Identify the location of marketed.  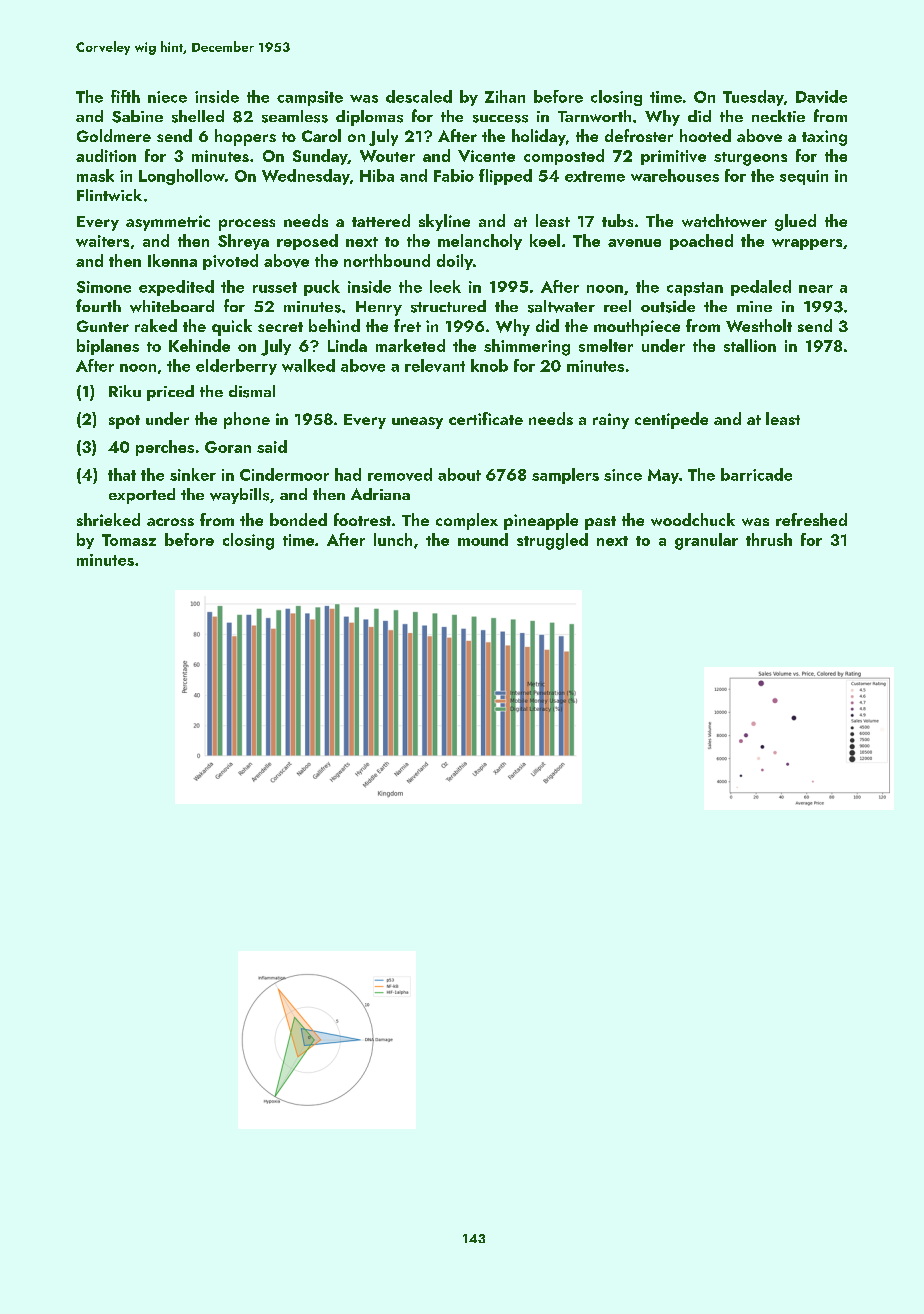
(410, 345).
